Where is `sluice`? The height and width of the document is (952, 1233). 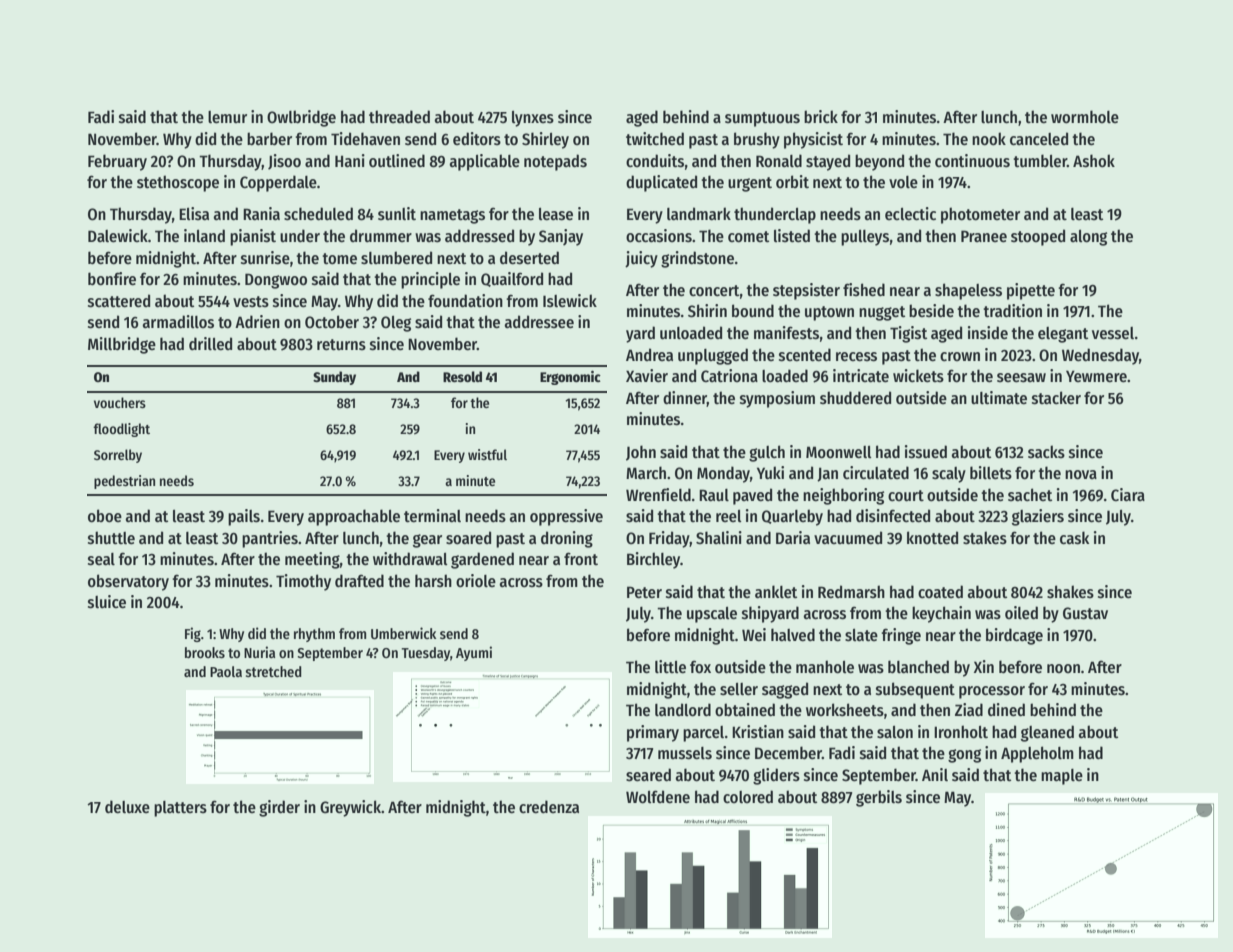
sluice is located at coordinates (107, 602).
